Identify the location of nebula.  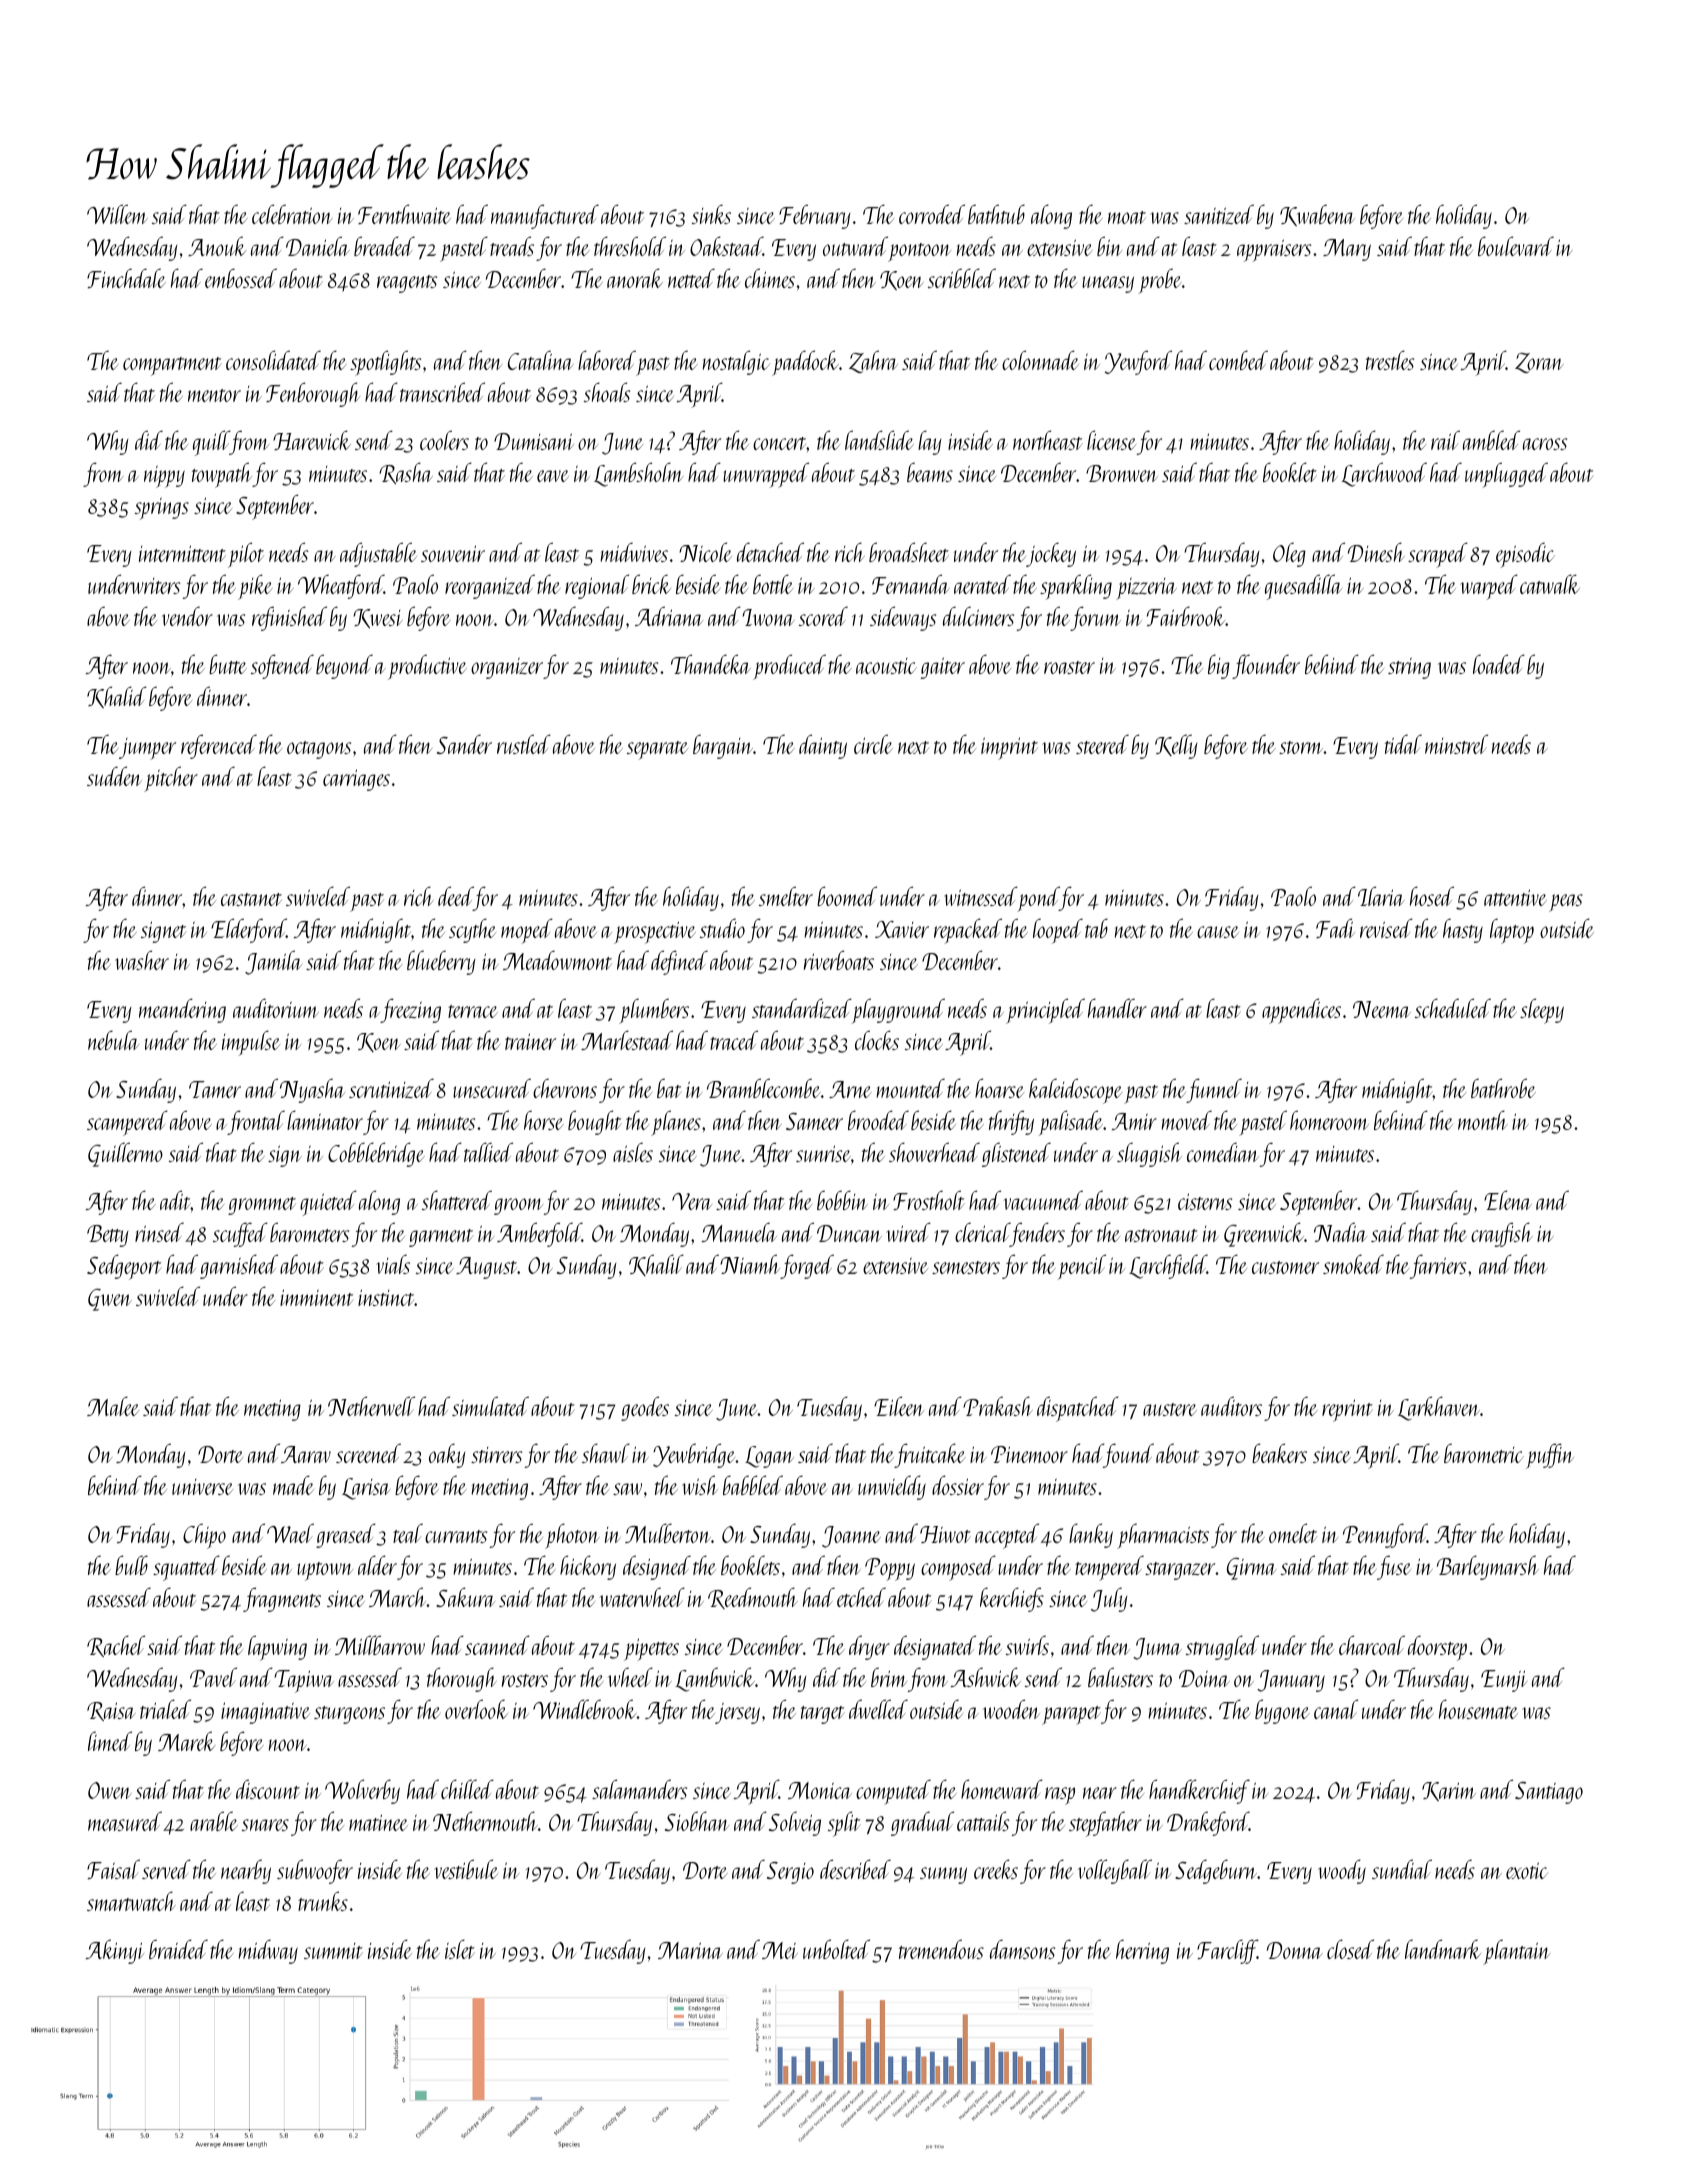
(113, 1040).
